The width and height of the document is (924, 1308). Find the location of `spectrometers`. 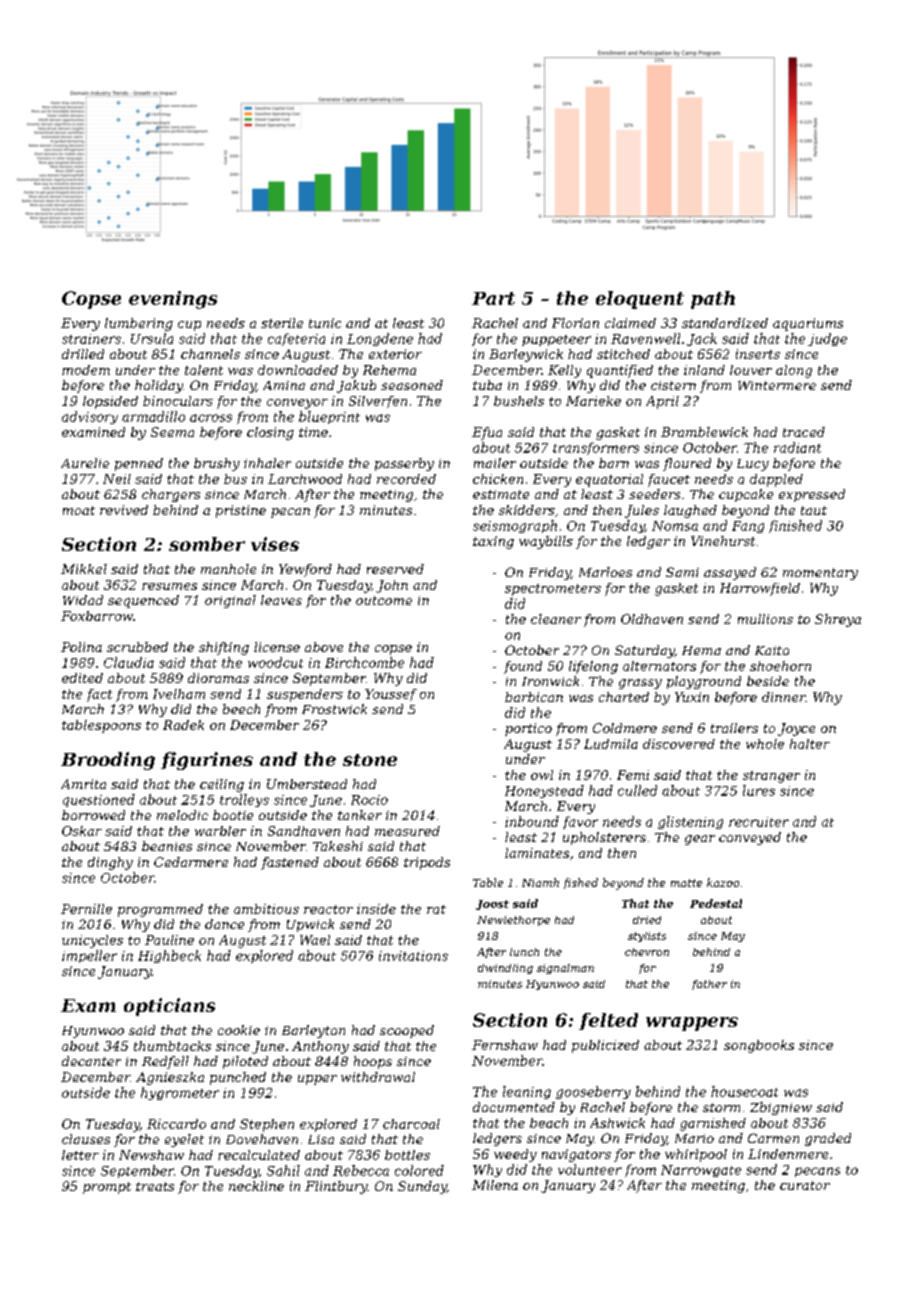

spectrometers is located at coordinates (553, 590).
